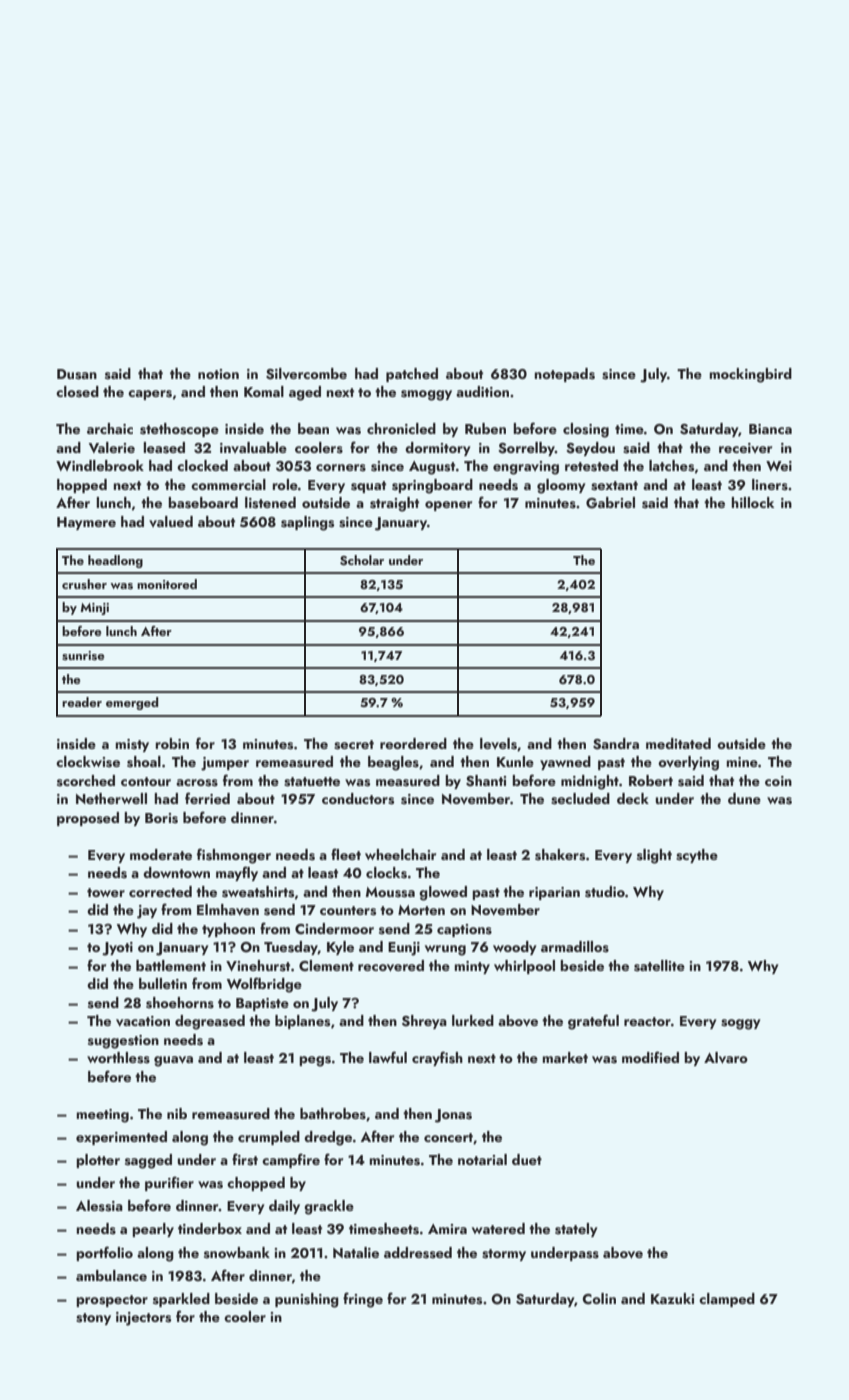 This document has height=1400, width=849. What do you see at coordinates (726, 1058) in the document?
I see `Alvaro` at bounding box center [726, 1058].
